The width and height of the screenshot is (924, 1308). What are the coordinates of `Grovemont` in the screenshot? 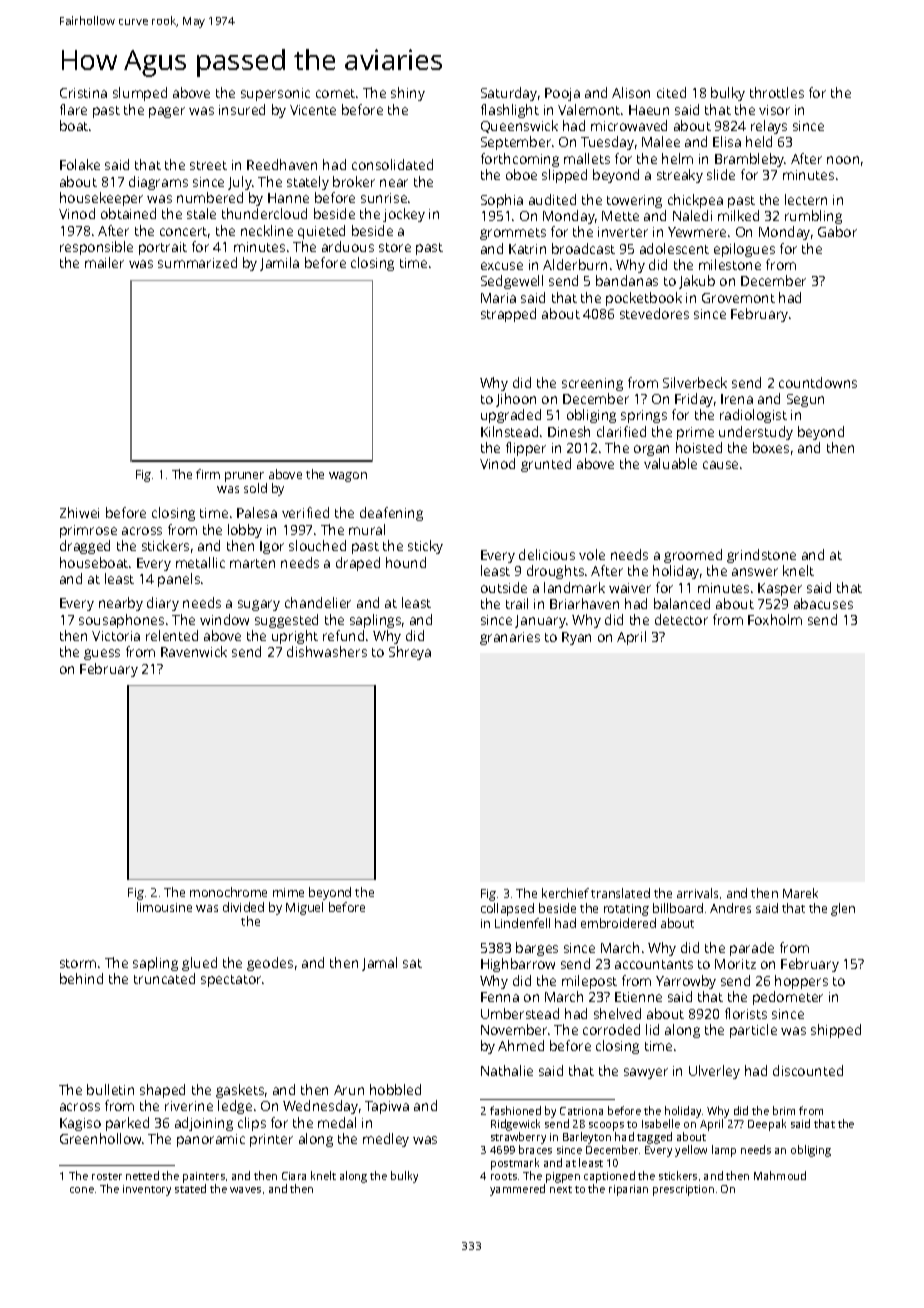 It's located at (738, 298).
